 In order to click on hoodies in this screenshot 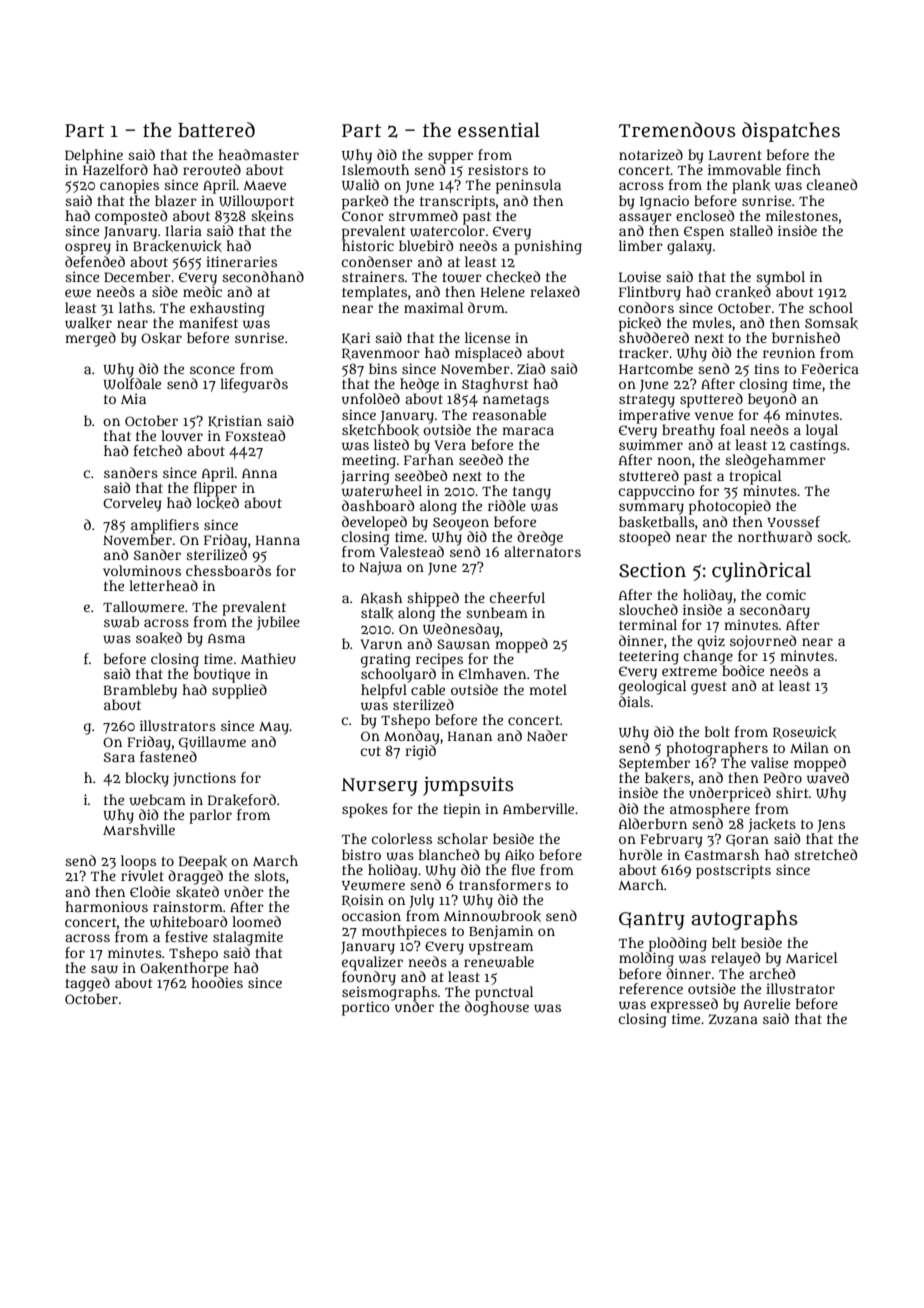, I will do `click(217, 982)`.
